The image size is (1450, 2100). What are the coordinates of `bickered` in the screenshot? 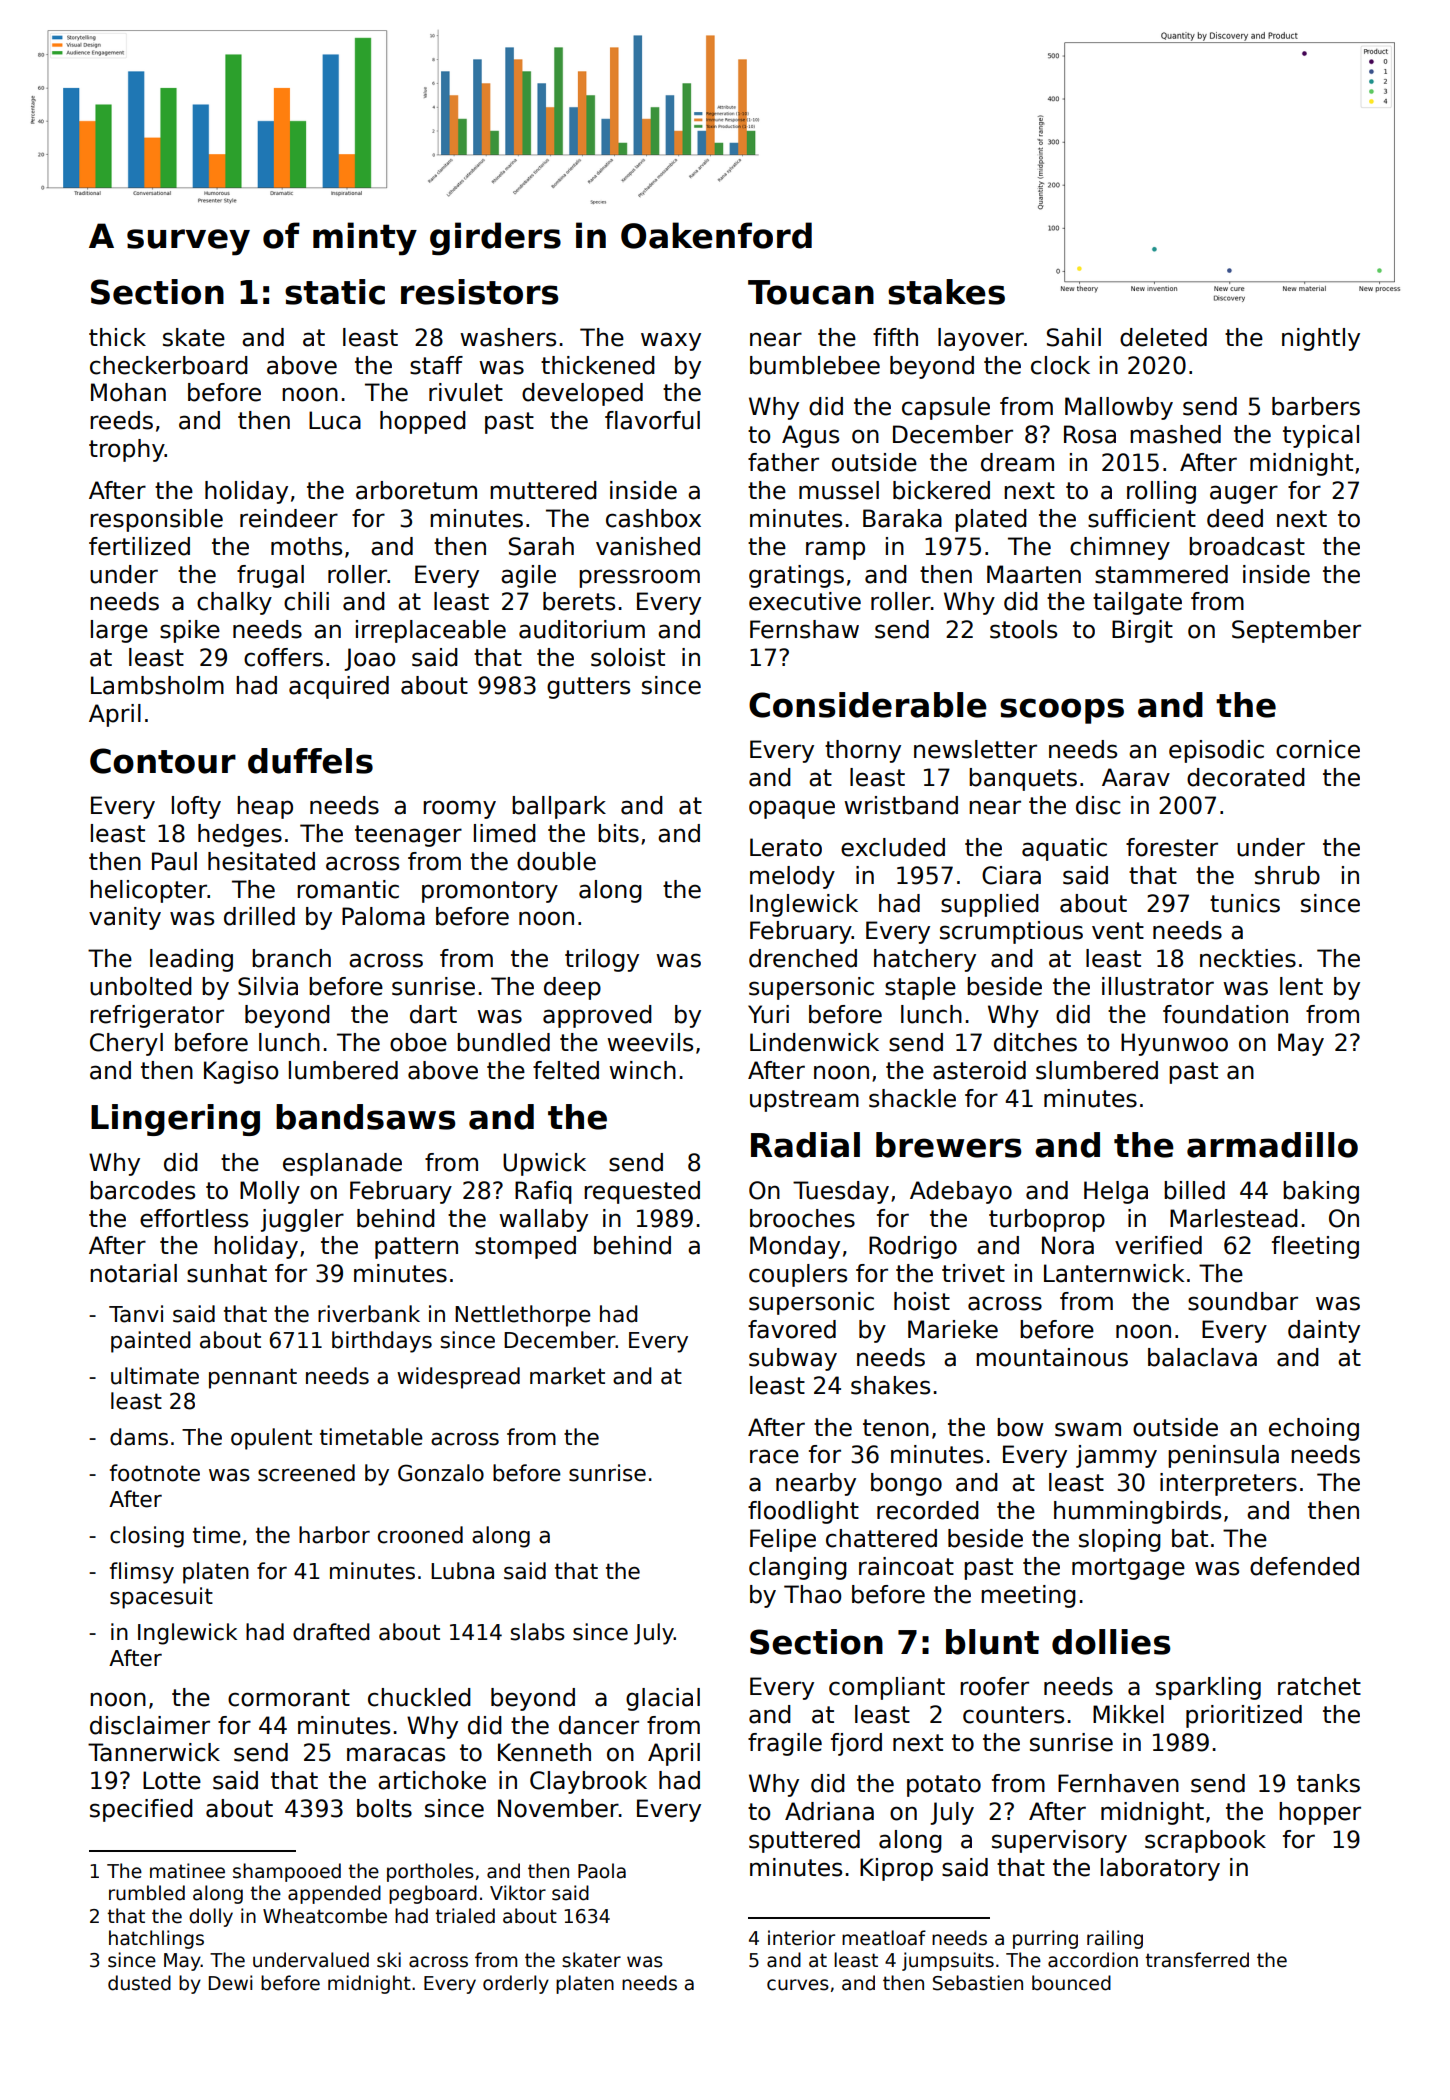 It's located at (941, 490).
